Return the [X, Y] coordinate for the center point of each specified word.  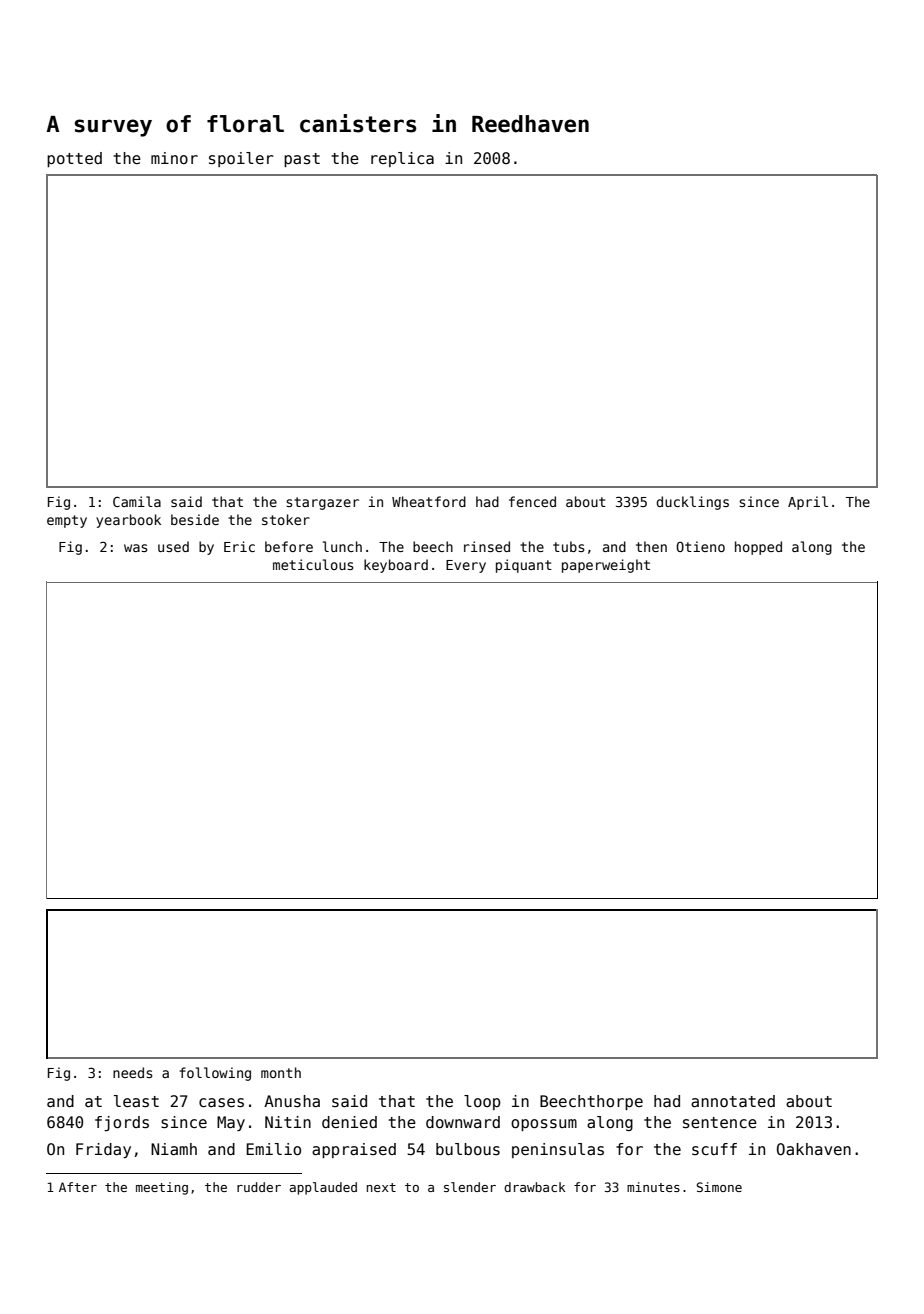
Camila [137, 501]
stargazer [322, 503]
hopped [758, 548]
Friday [103, 1150]
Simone [719, 1187]
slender [470, 1187]
